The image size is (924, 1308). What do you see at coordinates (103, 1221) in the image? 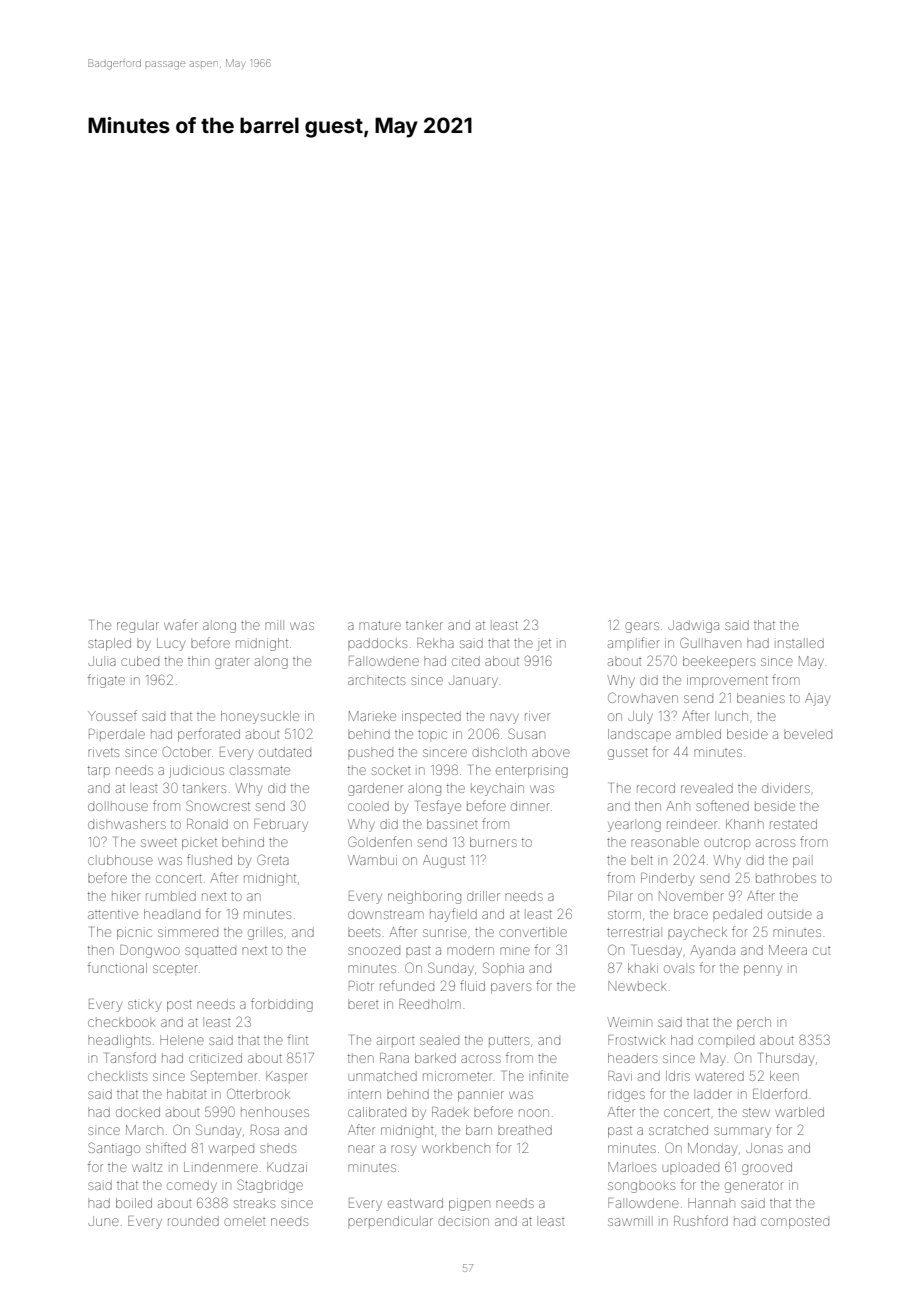
I see `June` at bounding box center [103, 1221].
